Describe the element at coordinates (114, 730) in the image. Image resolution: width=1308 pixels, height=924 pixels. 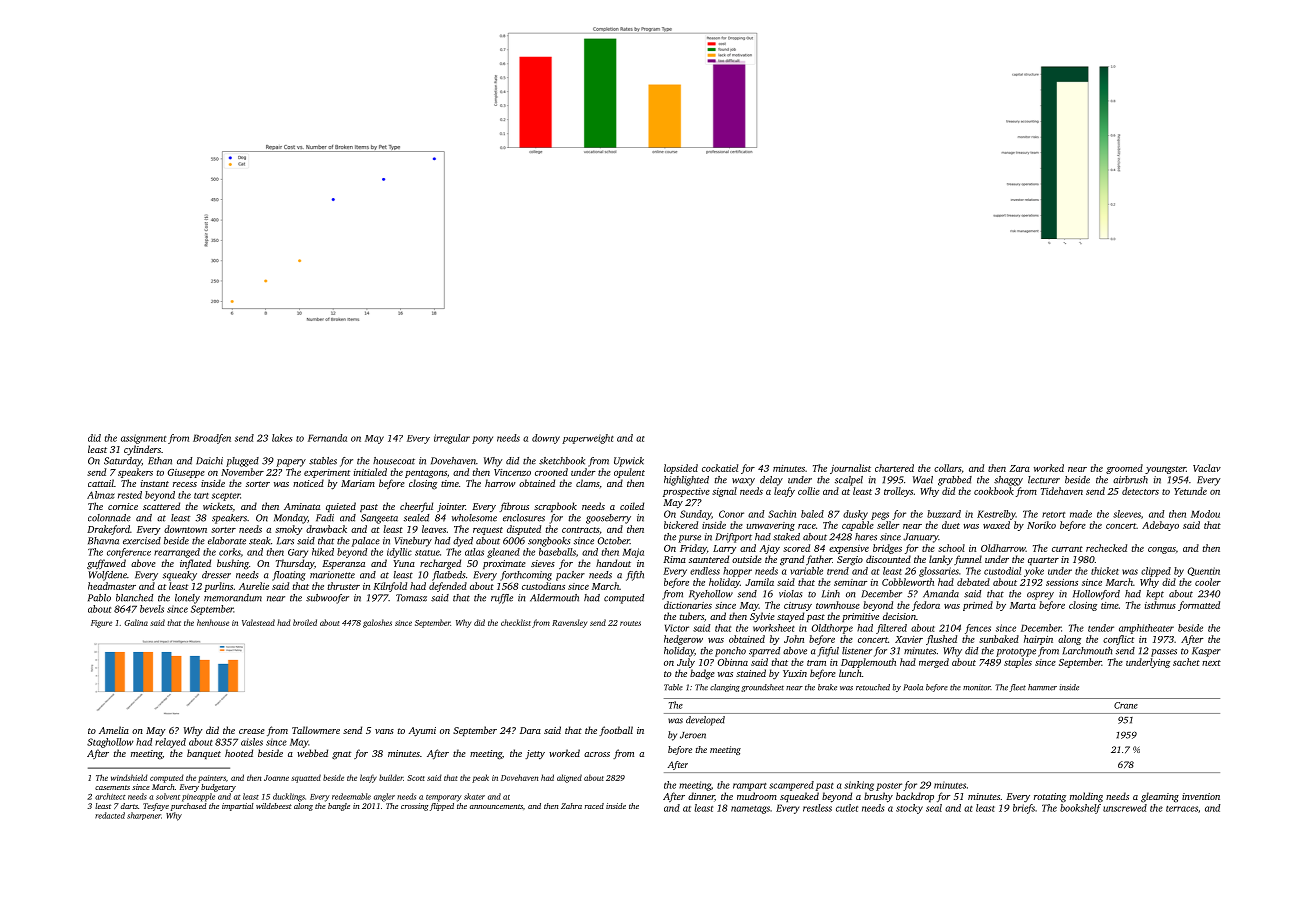
I see `Amelia` at that location.
